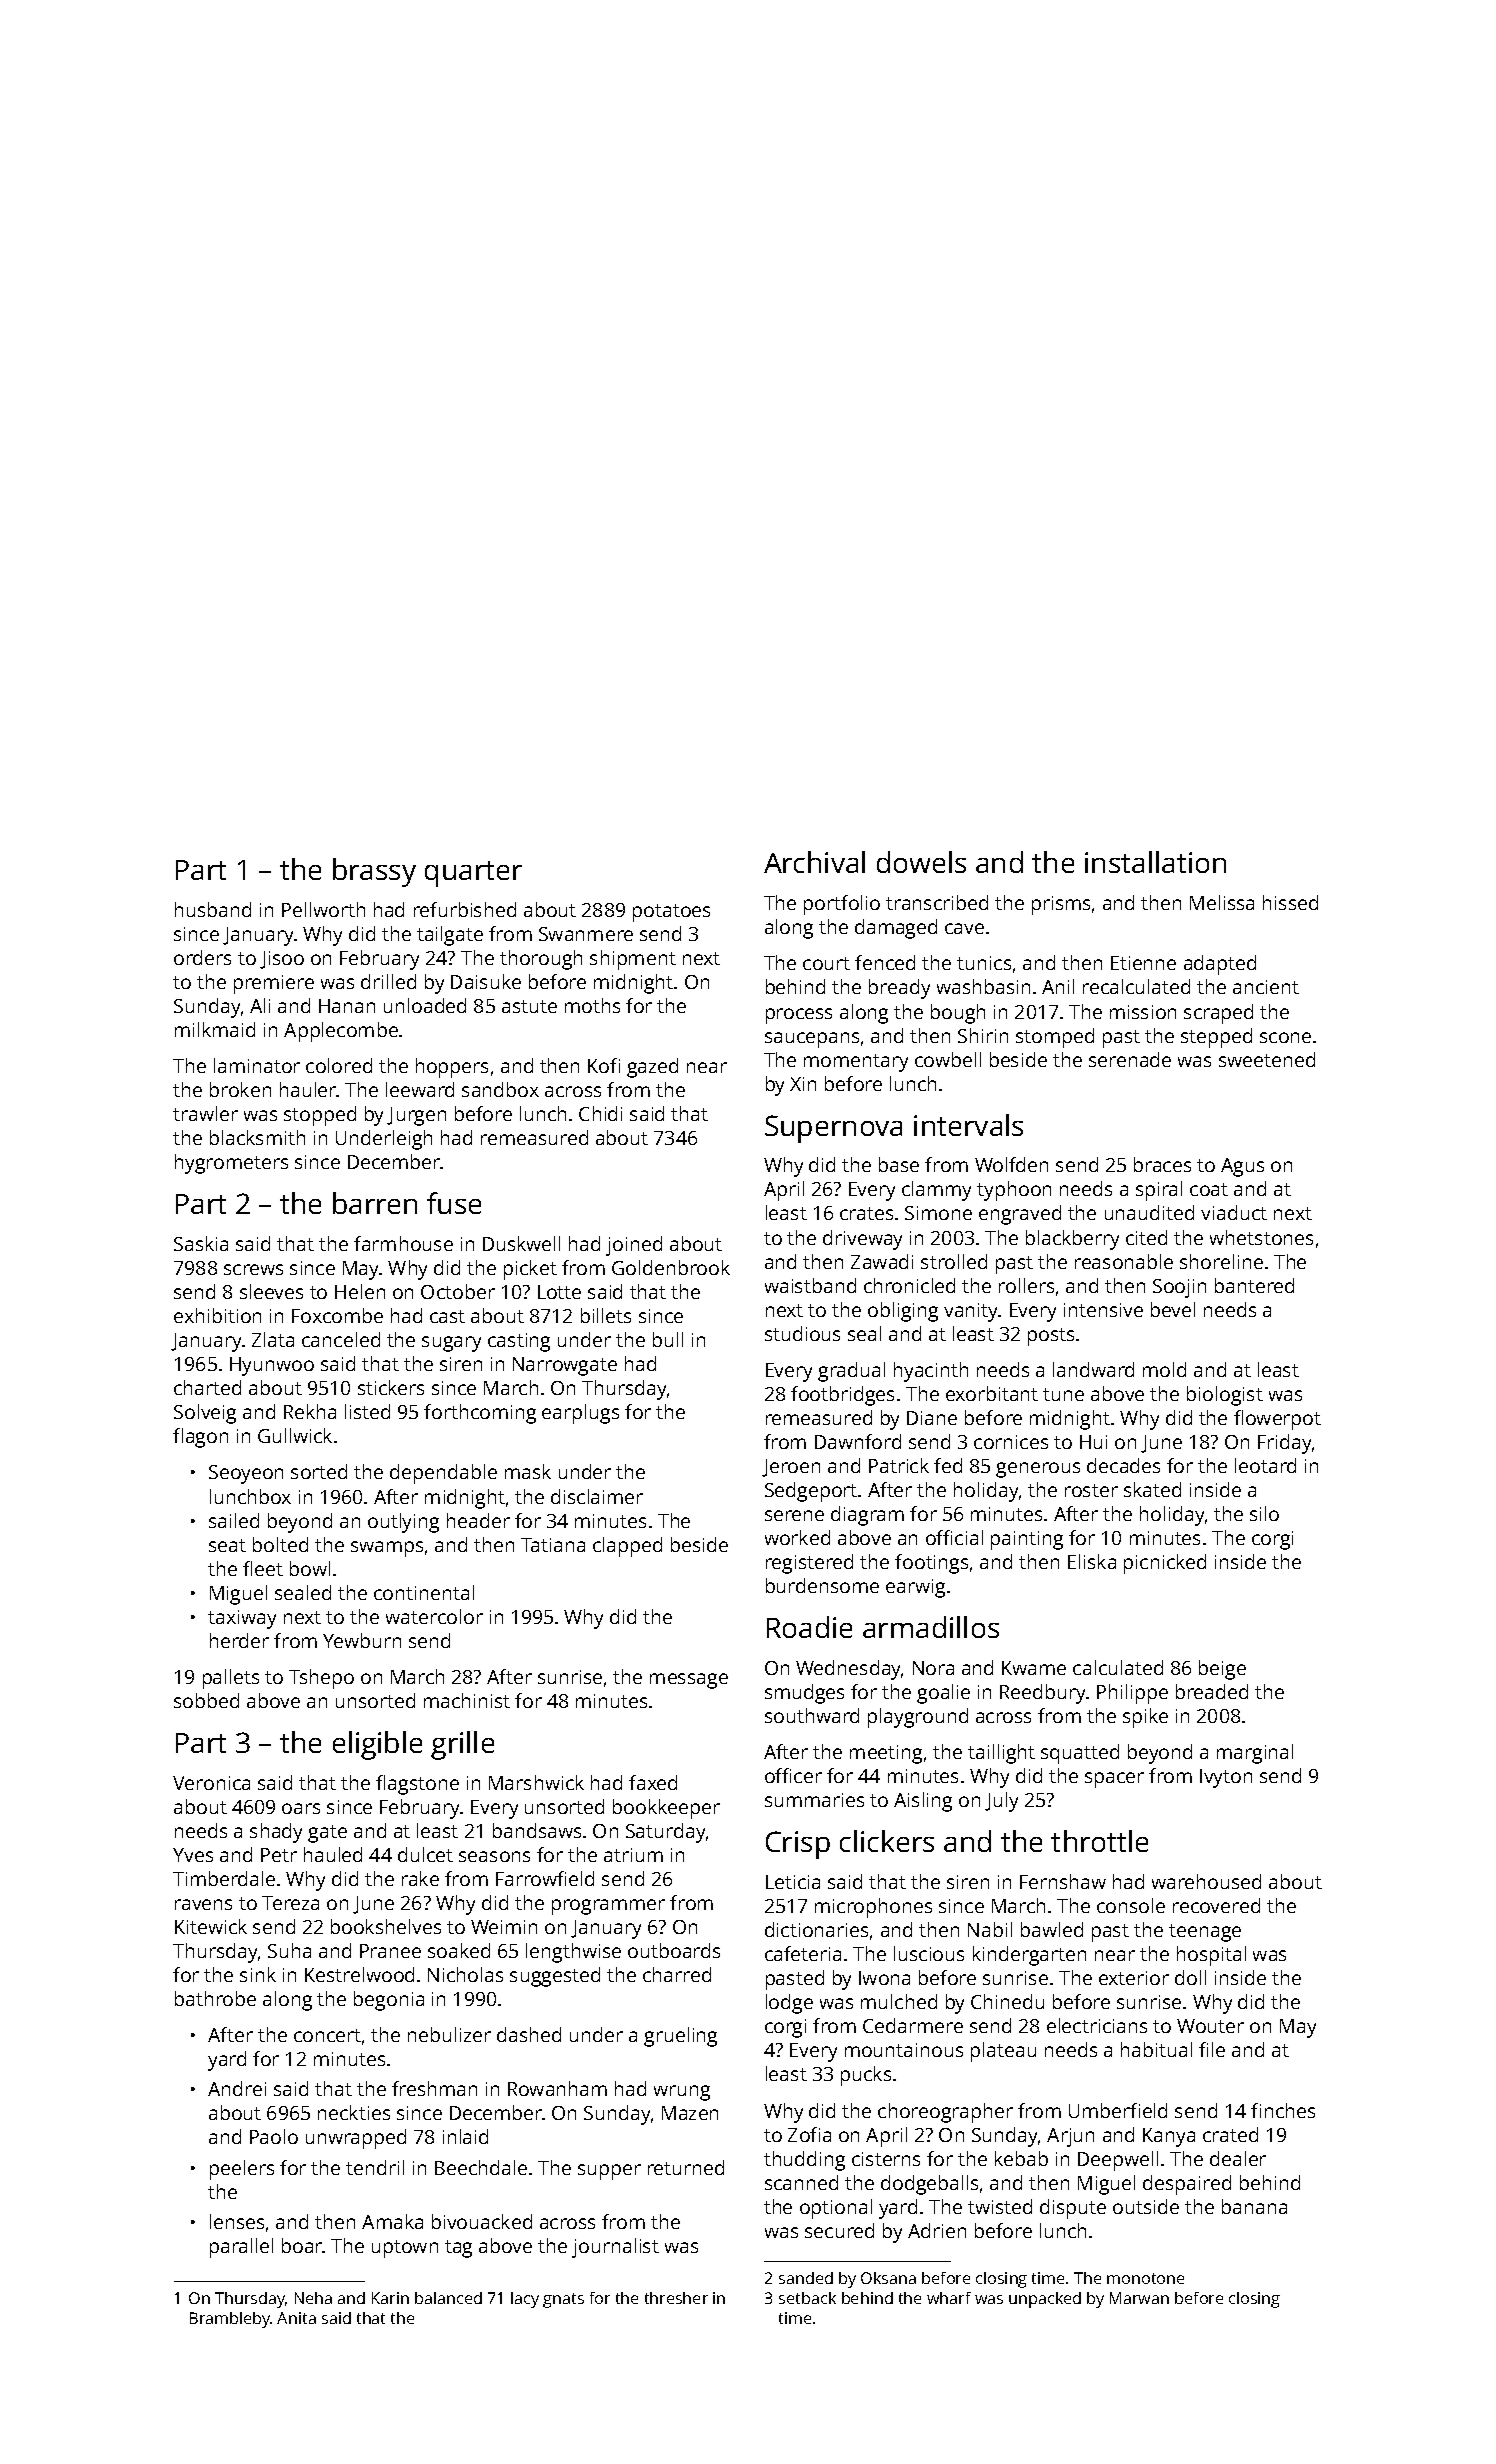 The height and width of the page is (2464, 1496). Describe the element at coordinates (807, 2298) in the page. I see `setback` at that location.
